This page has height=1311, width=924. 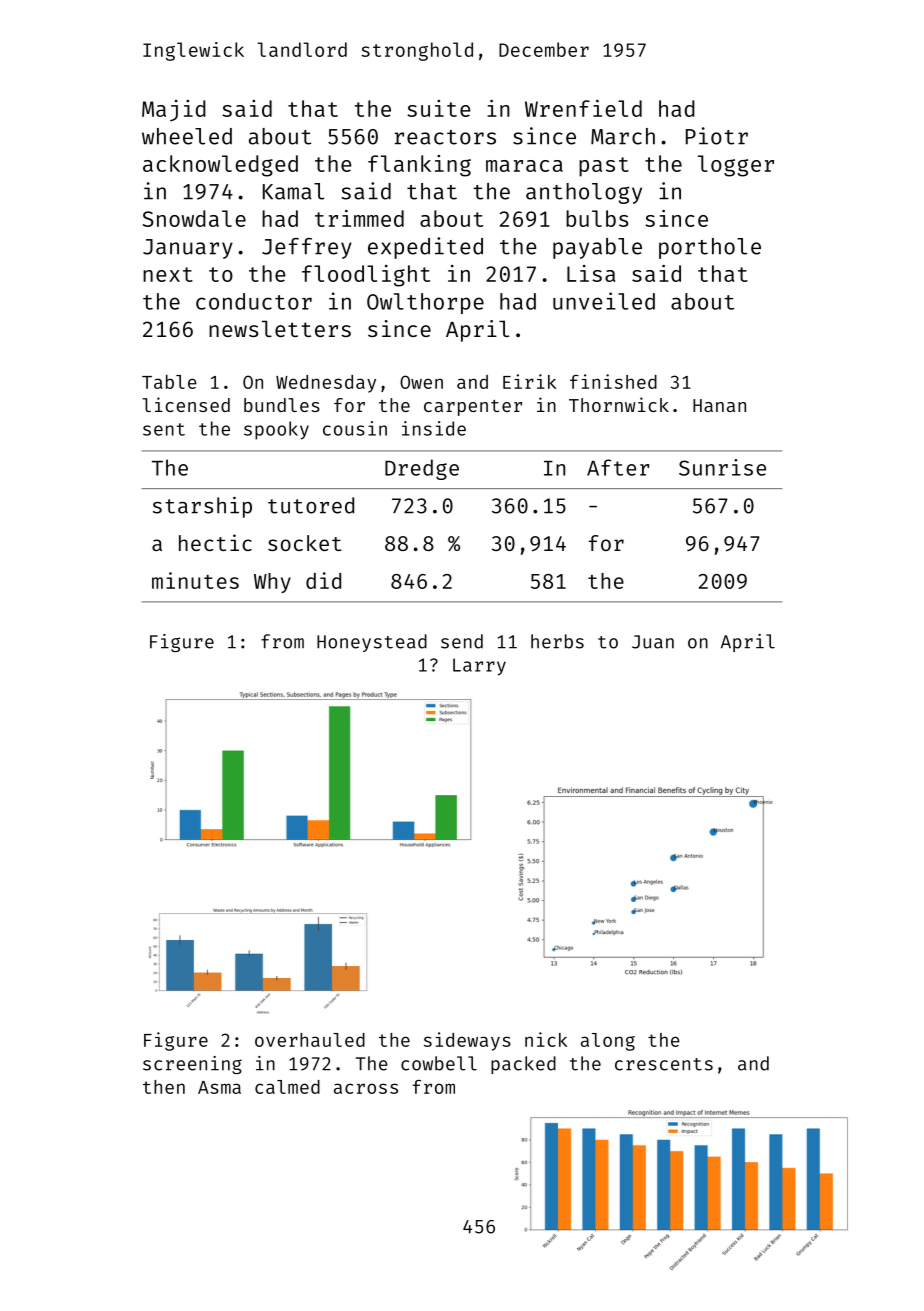 I want to click on maraca, so click(x=524, y=166).
